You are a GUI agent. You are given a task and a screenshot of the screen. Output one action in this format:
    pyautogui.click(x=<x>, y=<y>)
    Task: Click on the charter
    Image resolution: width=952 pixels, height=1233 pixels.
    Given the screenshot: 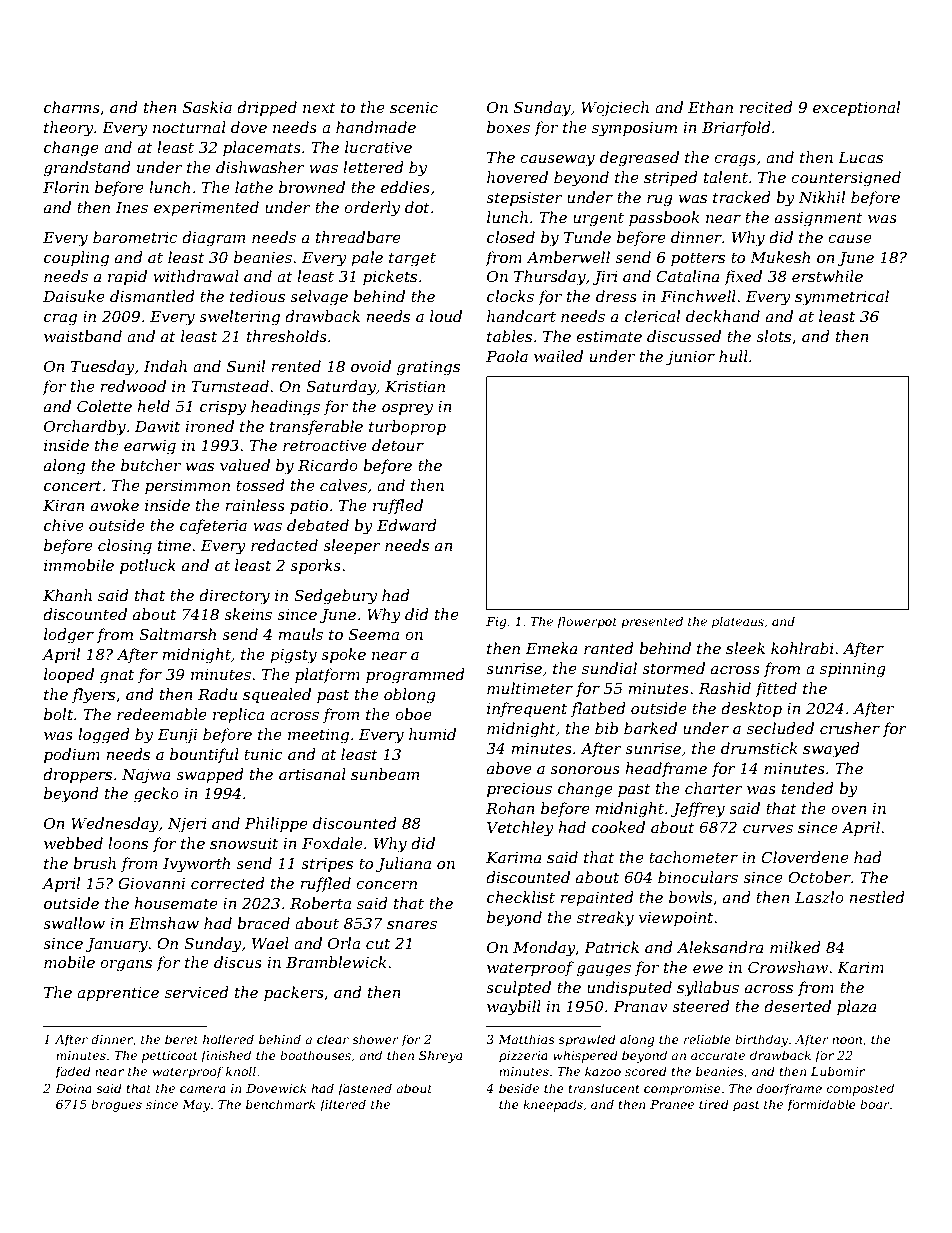 What is the action you would take?
    pyautogui.click(x=714, y=788)
